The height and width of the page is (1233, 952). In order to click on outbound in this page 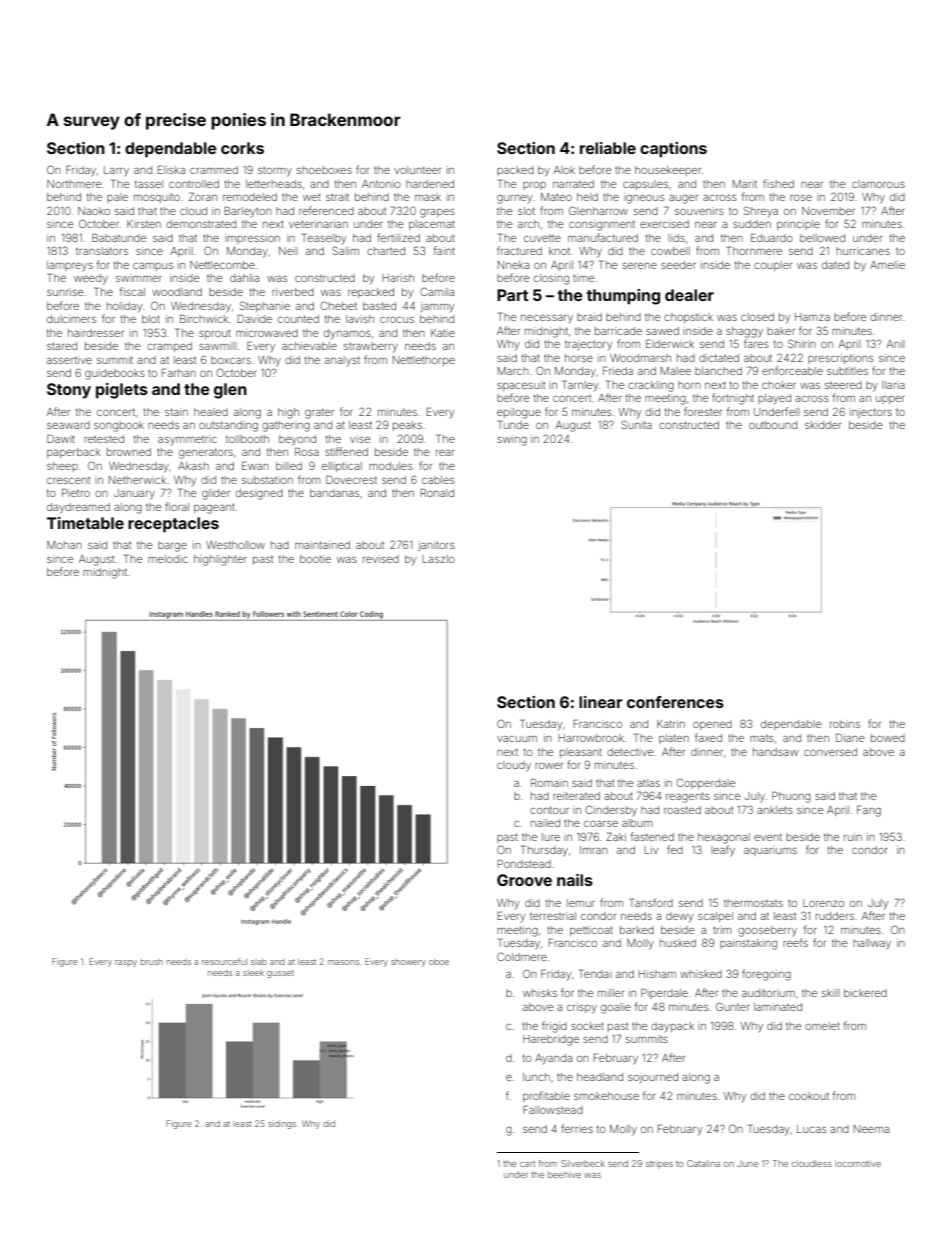, I will do `click(773, 425)`.
